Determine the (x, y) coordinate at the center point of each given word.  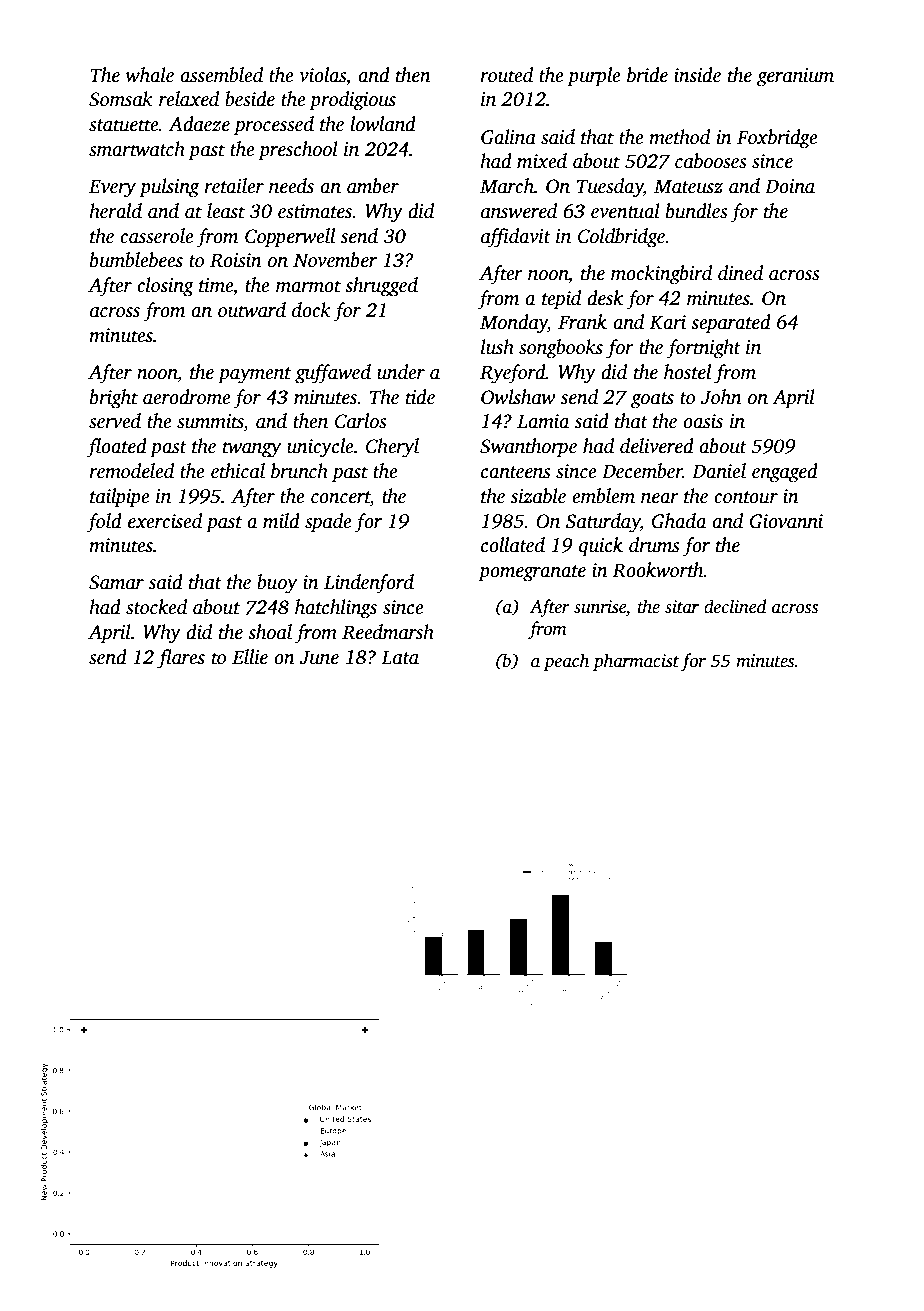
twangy (252, 449)
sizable (538, 496)
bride (647, 75)
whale (150, 75)
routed (506, 75)
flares (181, 659)
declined (735, 606)
